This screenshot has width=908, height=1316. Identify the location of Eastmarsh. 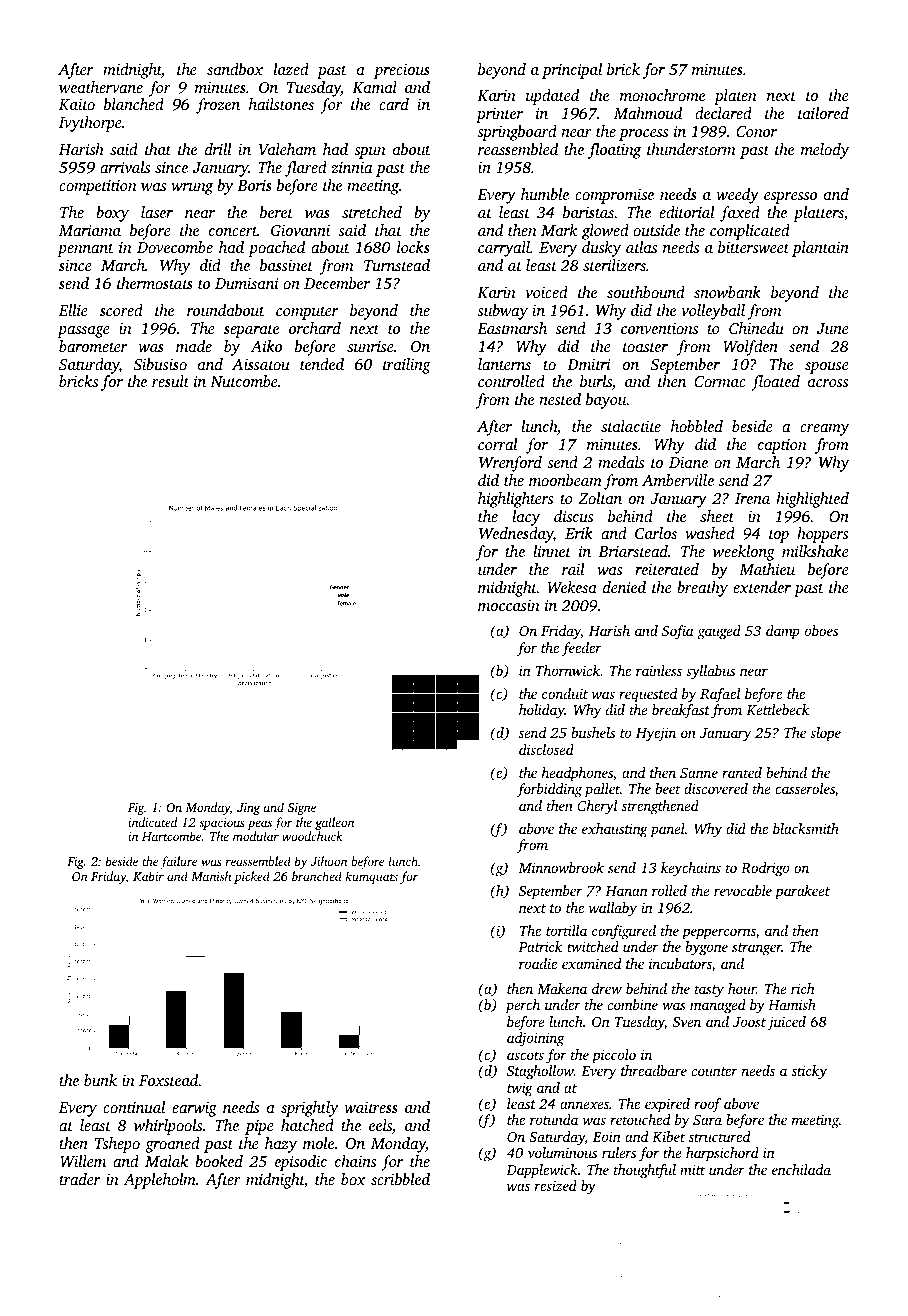
(512, 328).
